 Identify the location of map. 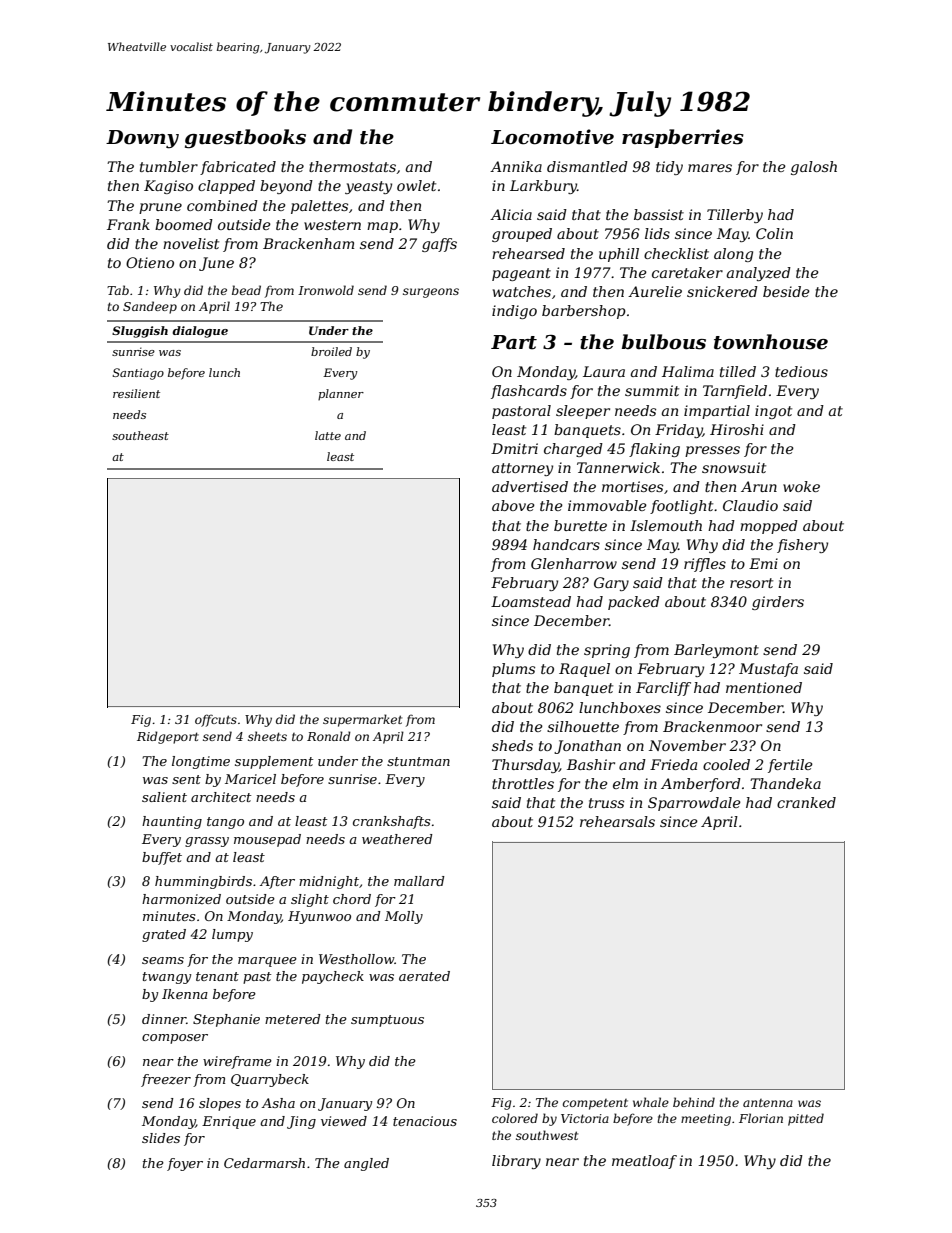
(382, 227).
